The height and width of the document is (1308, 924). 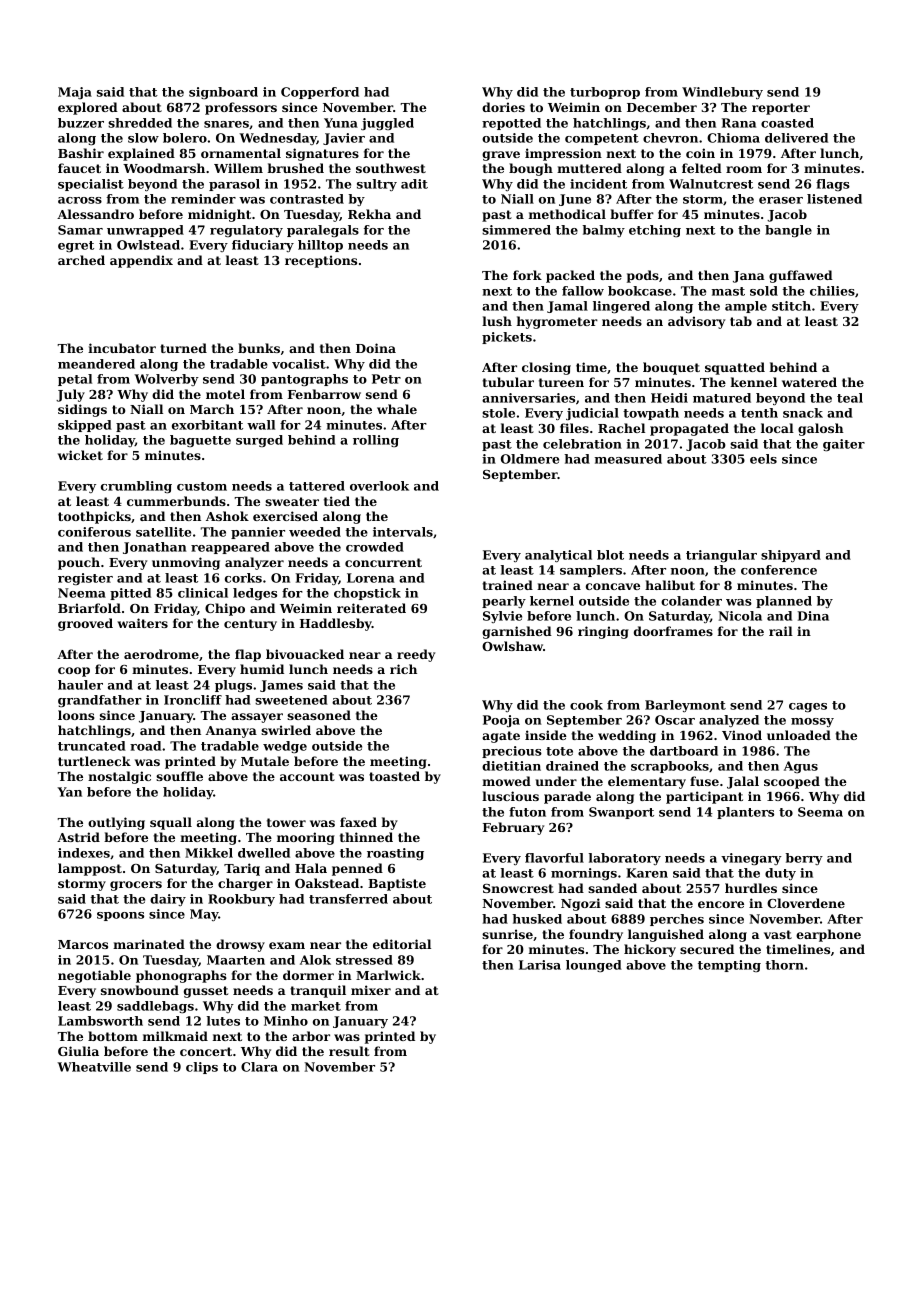 What do you see at coordinates (834, 199) in the document?
I see `listened` at bounding box center [834, 199].
